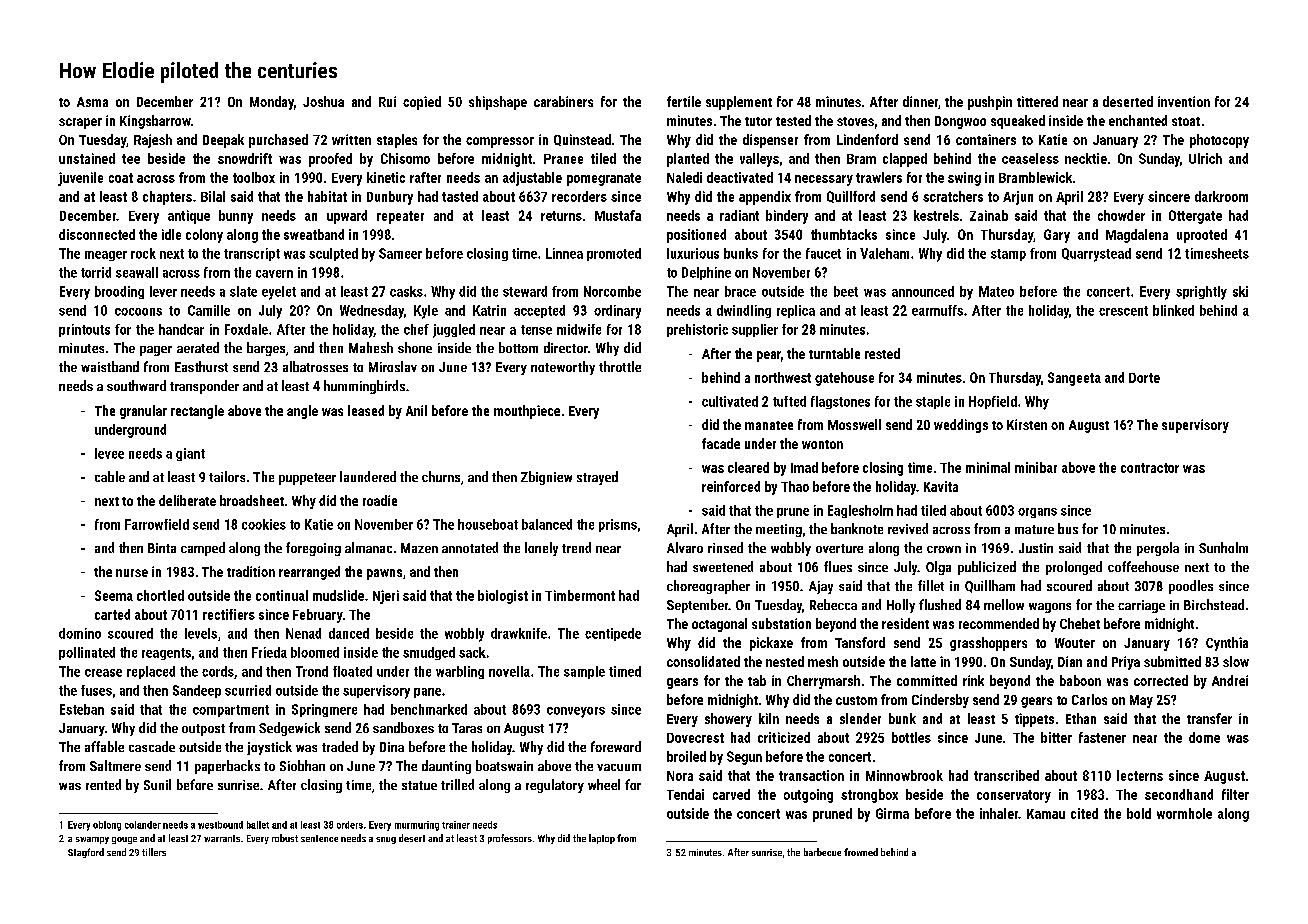 The width and height of the page is (1308, 924). What do you see at coordinates (92, 102) in the page?
I see `Asma` at bounding box center [92, 102].
